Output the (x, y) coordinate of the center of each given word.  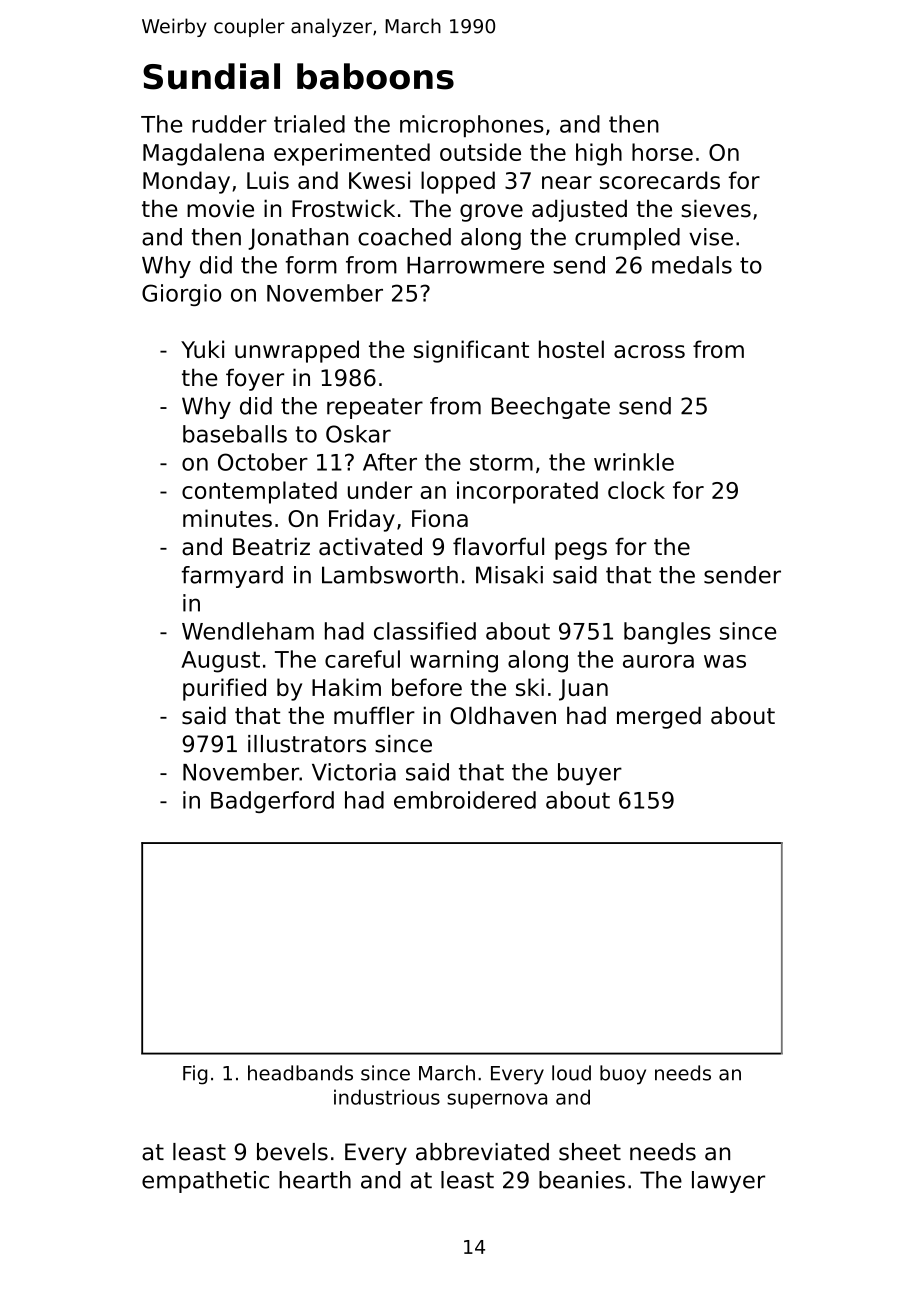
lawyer (728, 1182)
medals (692, 265)
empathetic (205, 1182)
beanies (582, 1180)
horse (662, 152)
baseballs (235, 434)
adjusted (579, 210)
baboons (375, 76)
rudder (229, 124)
